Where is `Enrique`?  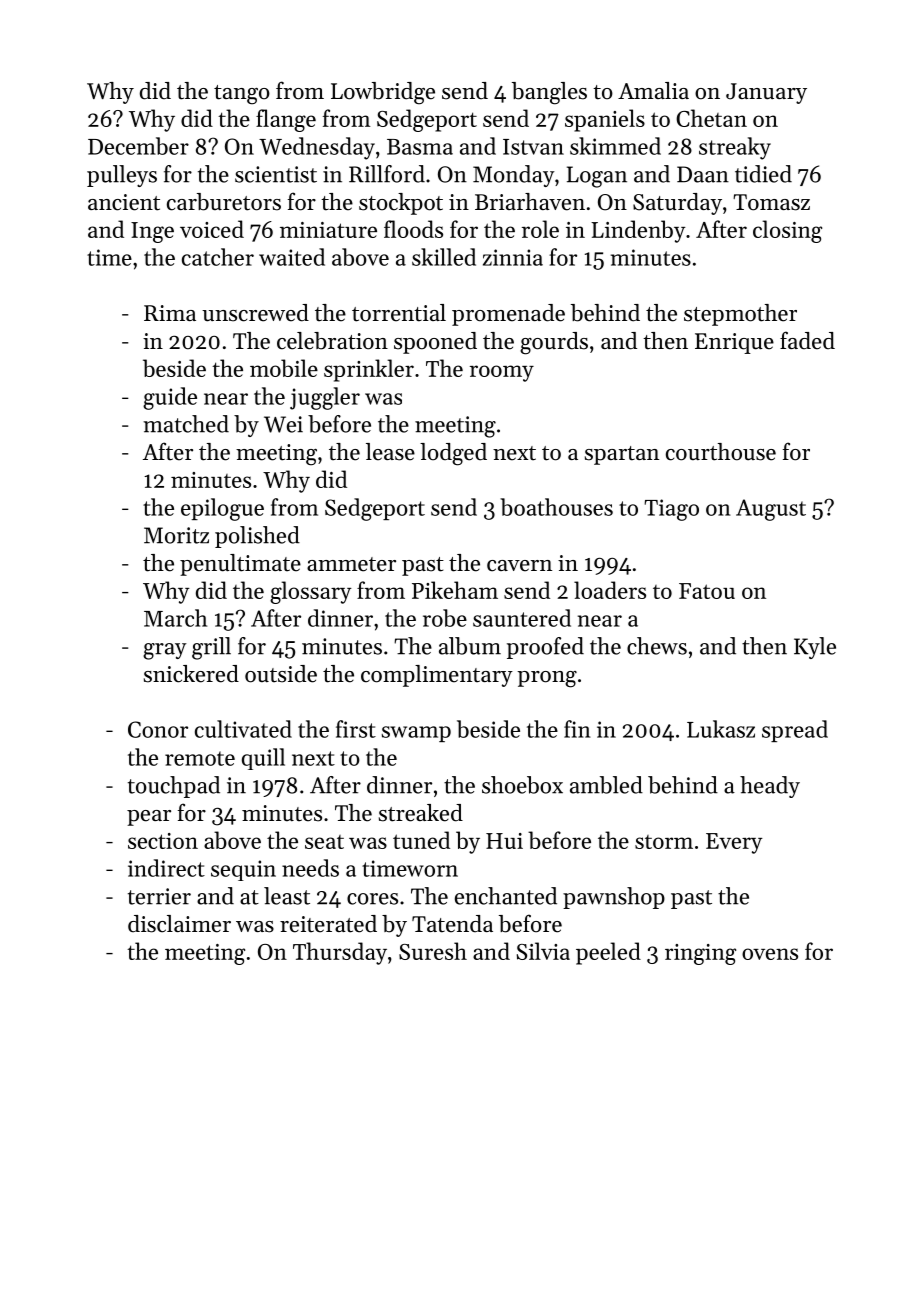
Enrique is located at coordinates (734, 343).
